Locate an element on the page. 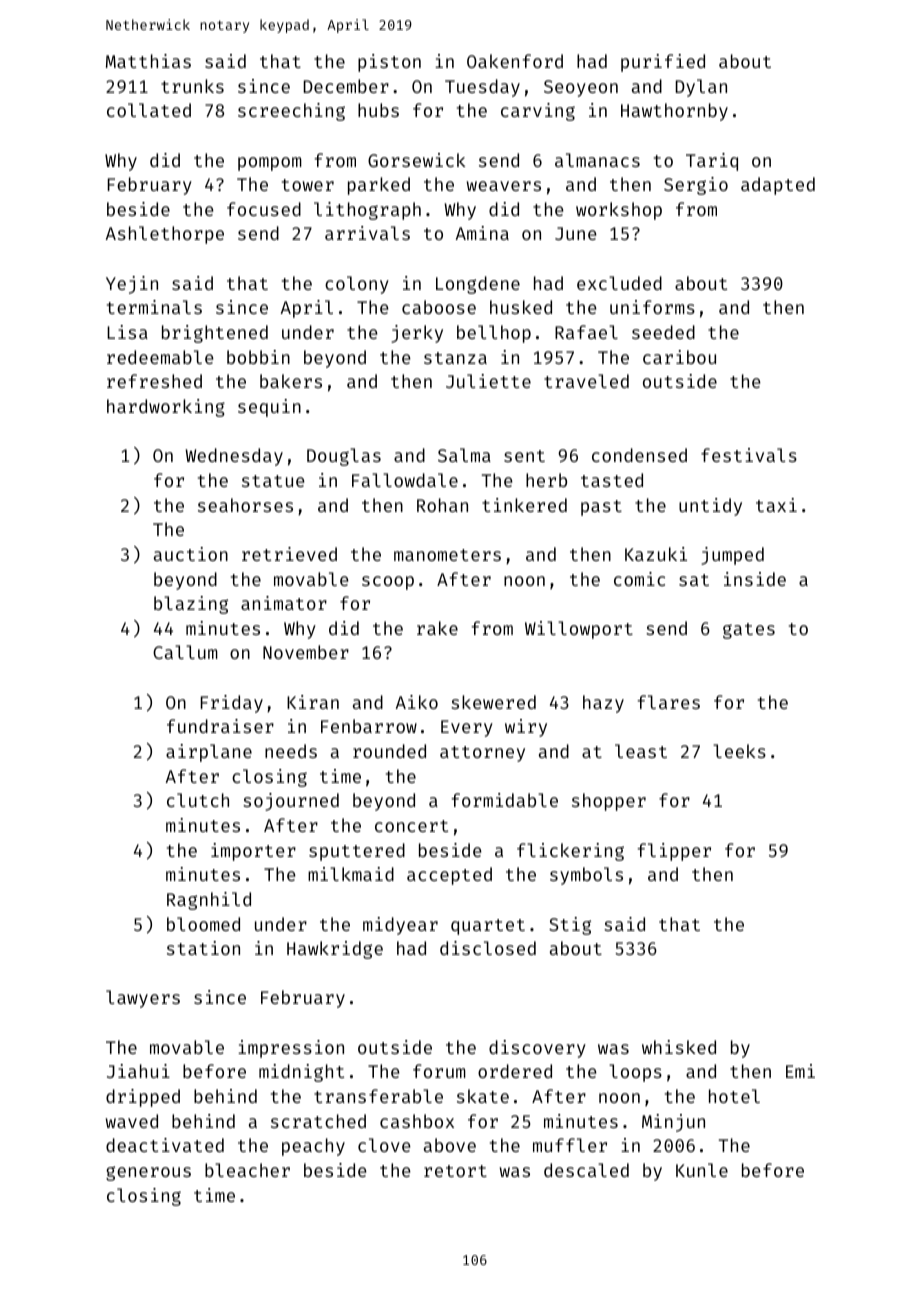  festivals is located at coordinates (749, 455).
